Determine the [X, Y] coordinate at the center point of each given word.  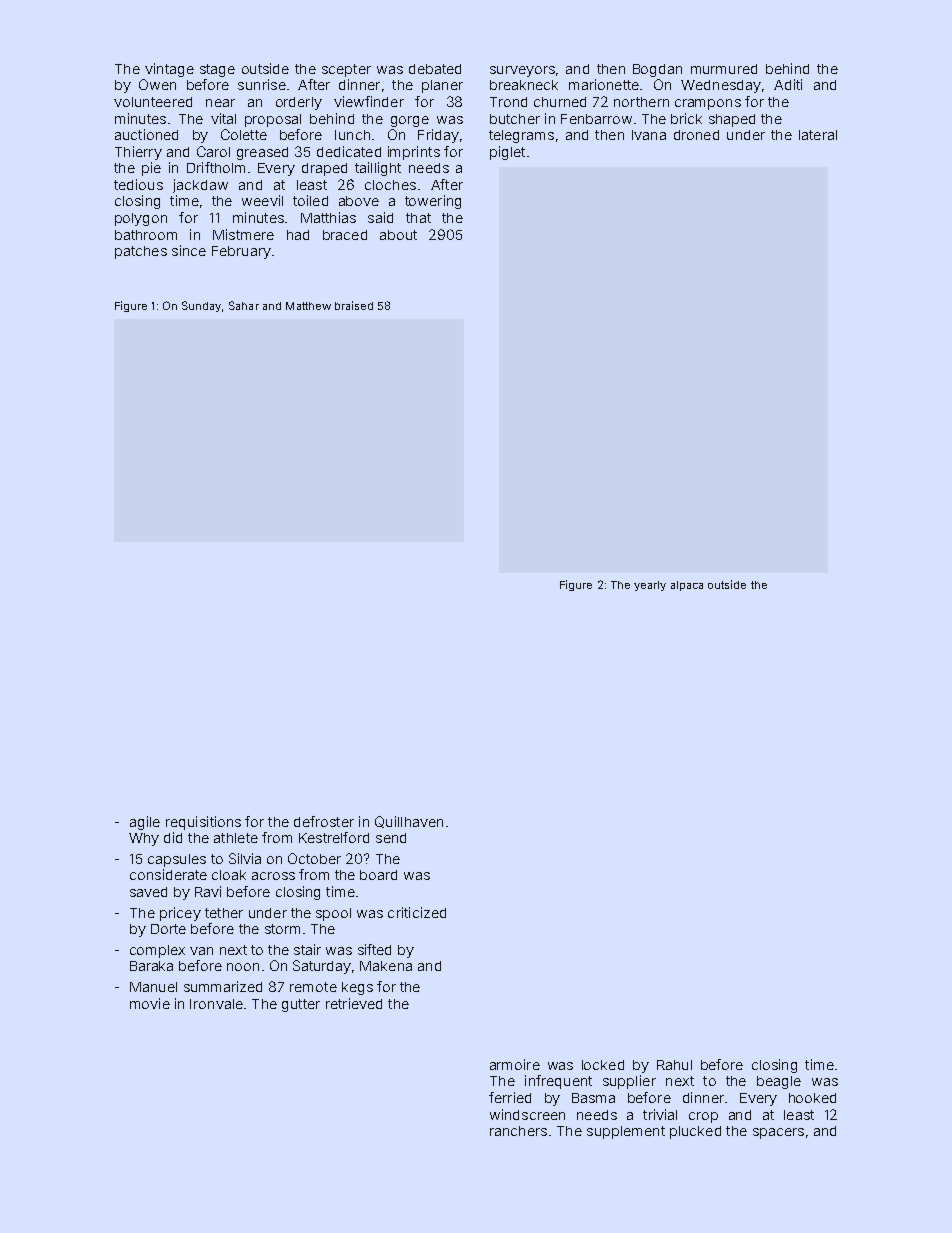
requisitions [203, 823]
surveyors [522, 71]
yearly [650, 586]
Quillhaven [409, 822]
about [398, 235]
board [378, 875]
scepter [346, 70]
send [391, 838]
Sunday [201, 306]
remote [313, 987]
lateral [818, 135]
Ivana [649, 135]
